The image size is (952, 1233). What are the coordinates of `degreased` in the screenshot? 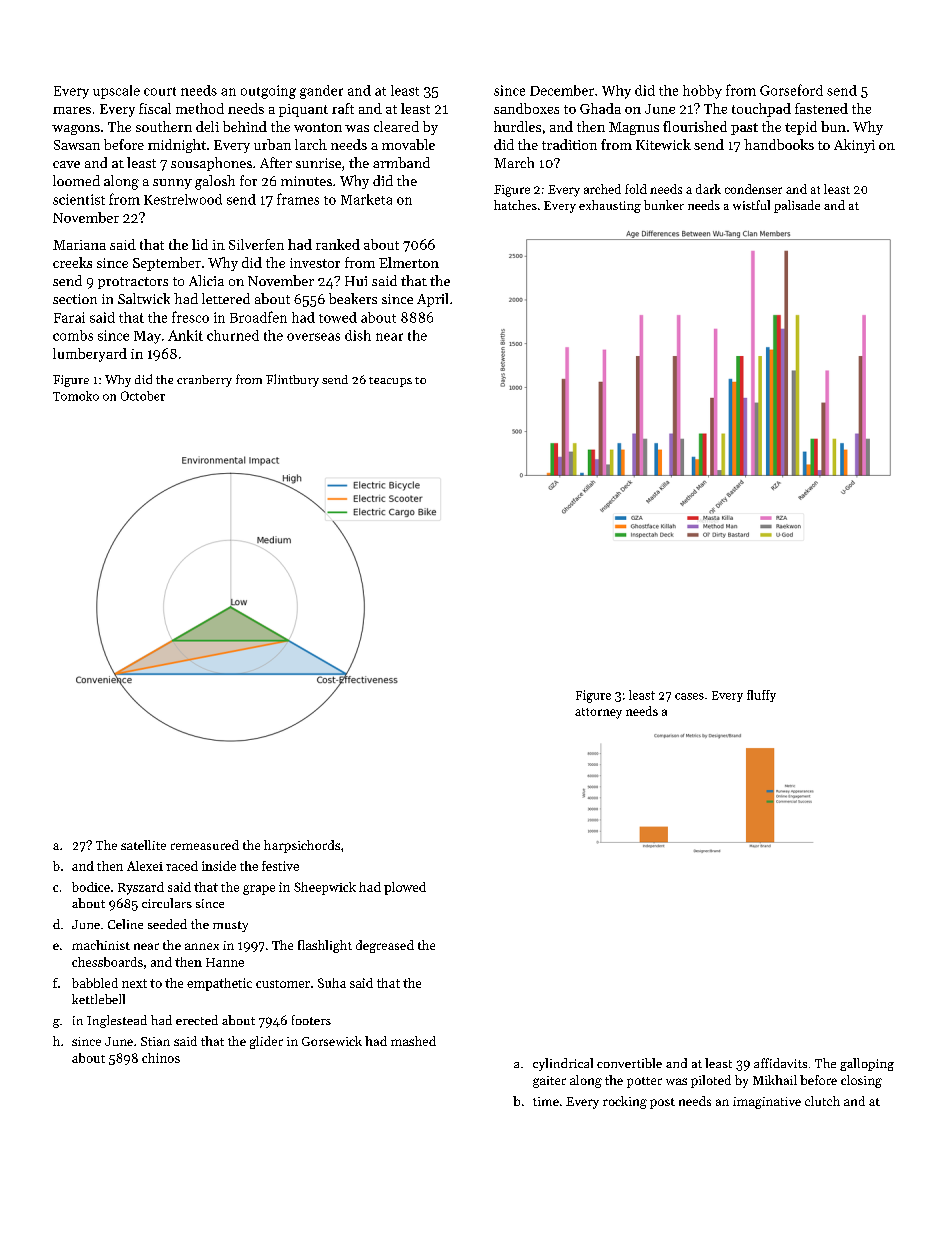 It's located at (385, 946).
